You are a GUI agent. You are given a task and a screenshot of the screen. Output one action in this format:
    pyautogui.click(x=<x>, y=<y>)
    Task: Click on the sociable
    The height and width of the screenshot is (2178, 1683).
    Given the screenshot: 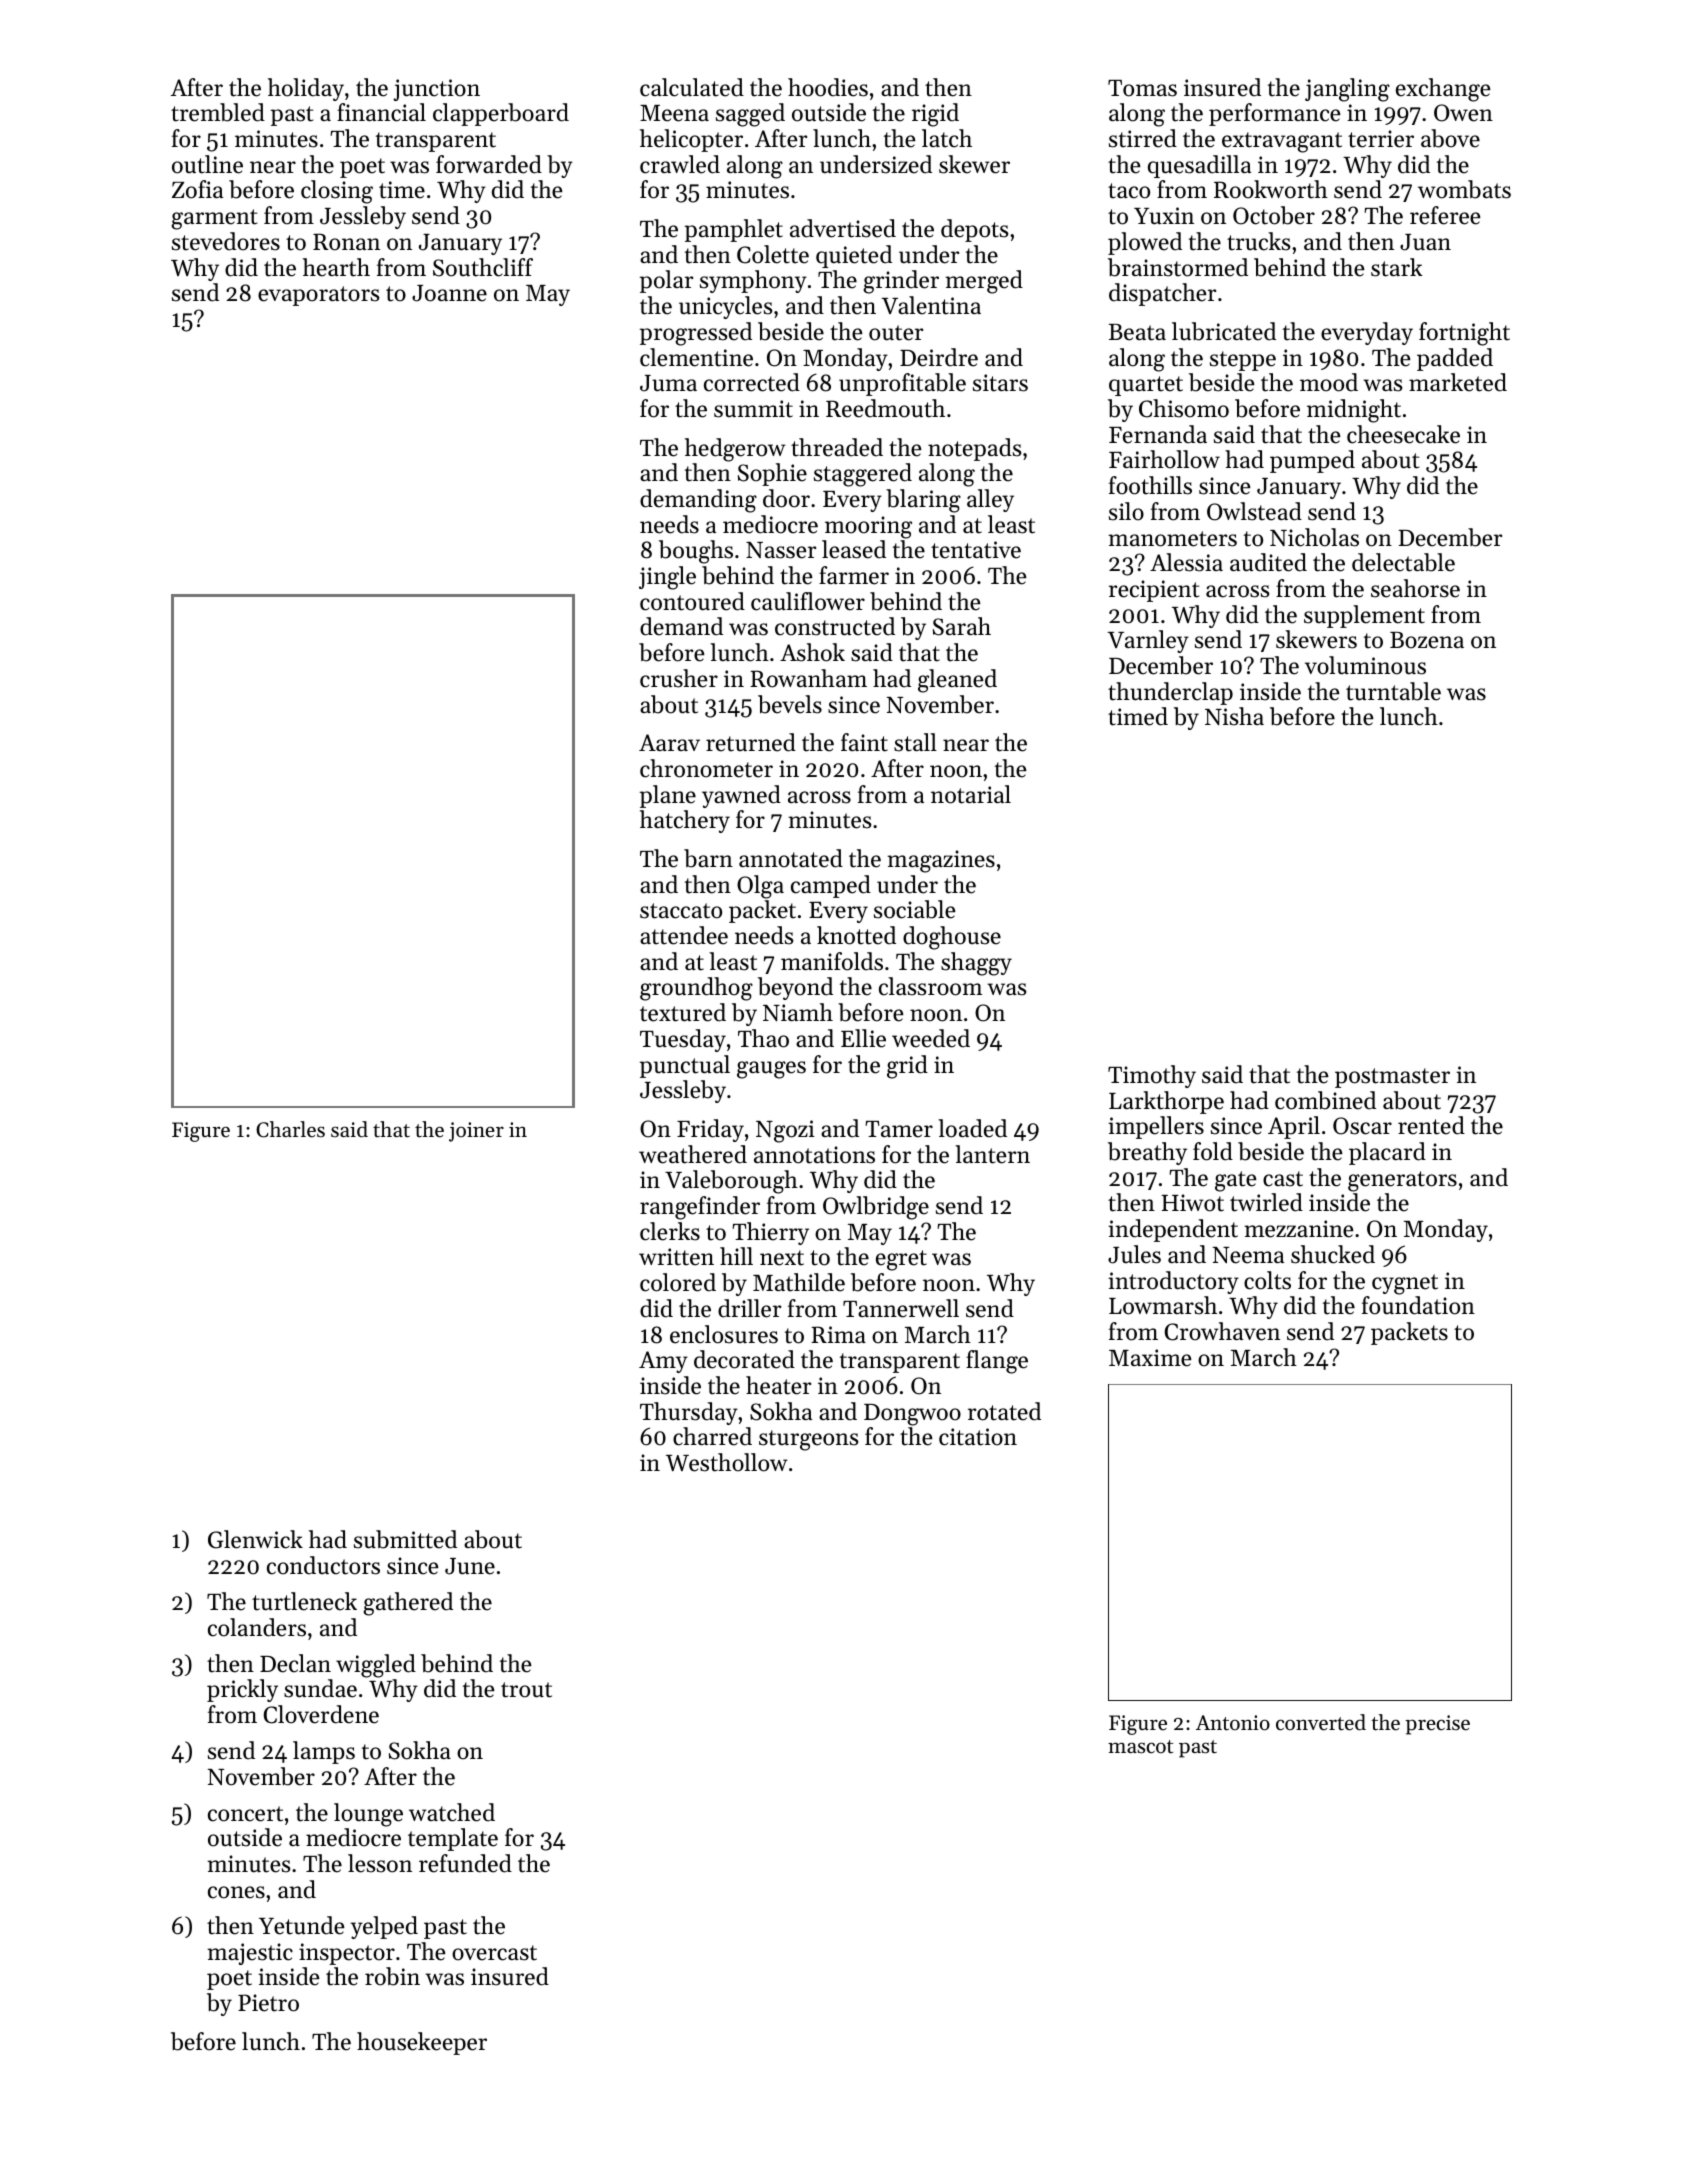 What is the action you would take?
    pyautogui.click(x=915, y=909)
